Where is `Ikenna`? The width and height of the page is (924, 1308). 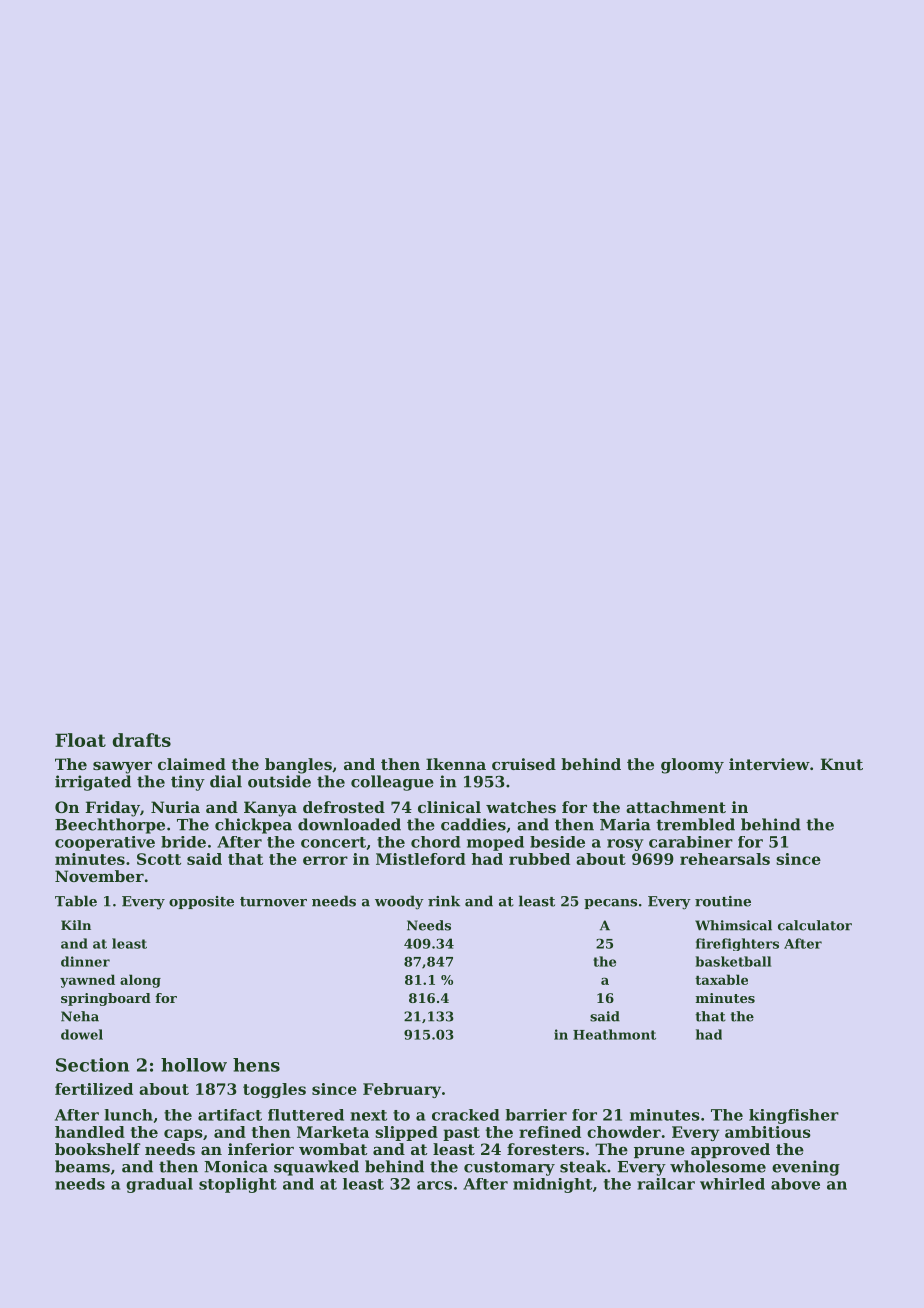
Ikenna is located at coordinates (456, 764).
